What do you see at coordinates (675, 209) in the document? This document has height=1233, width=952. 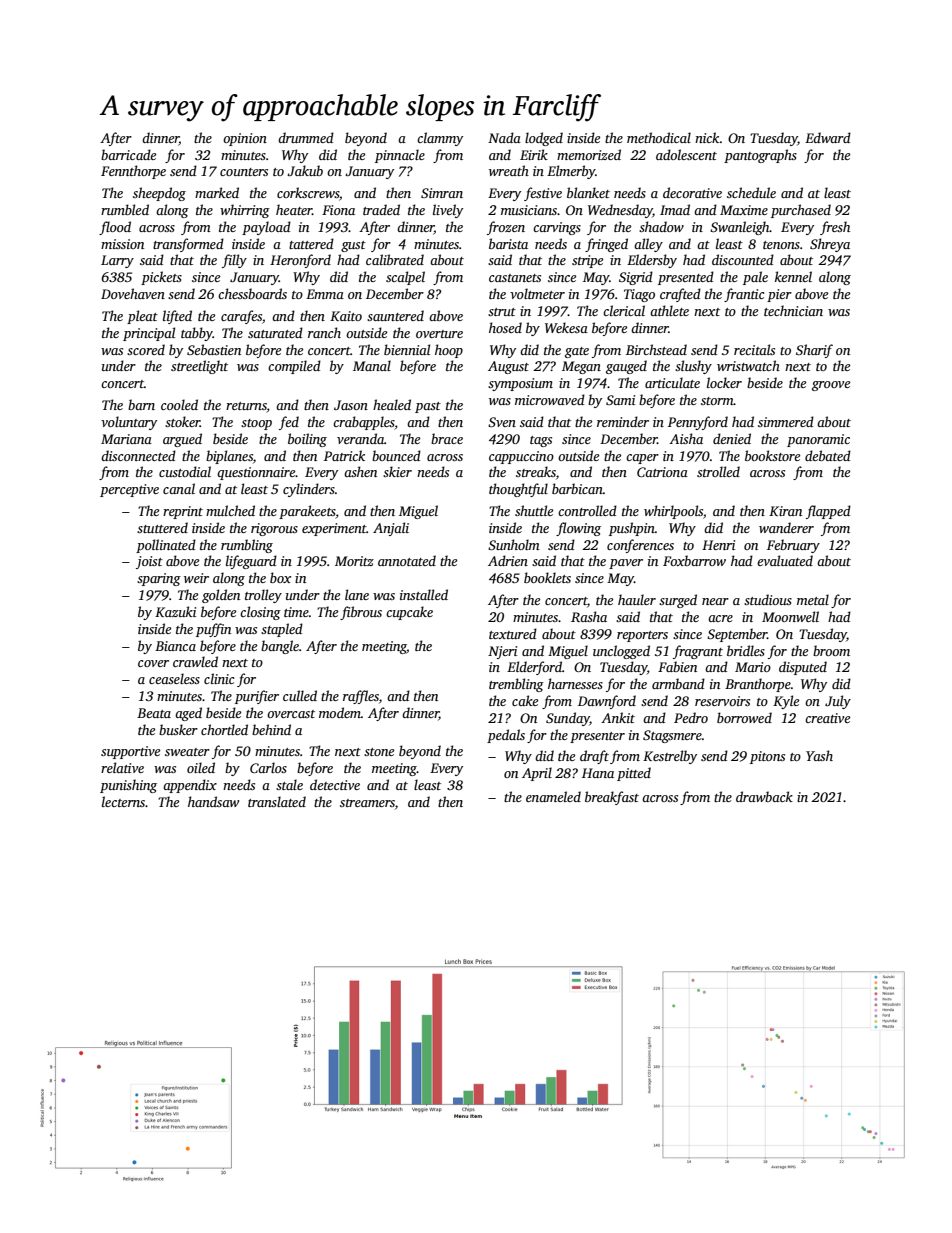 I see `Imad` at bounding box center [675, 209].
